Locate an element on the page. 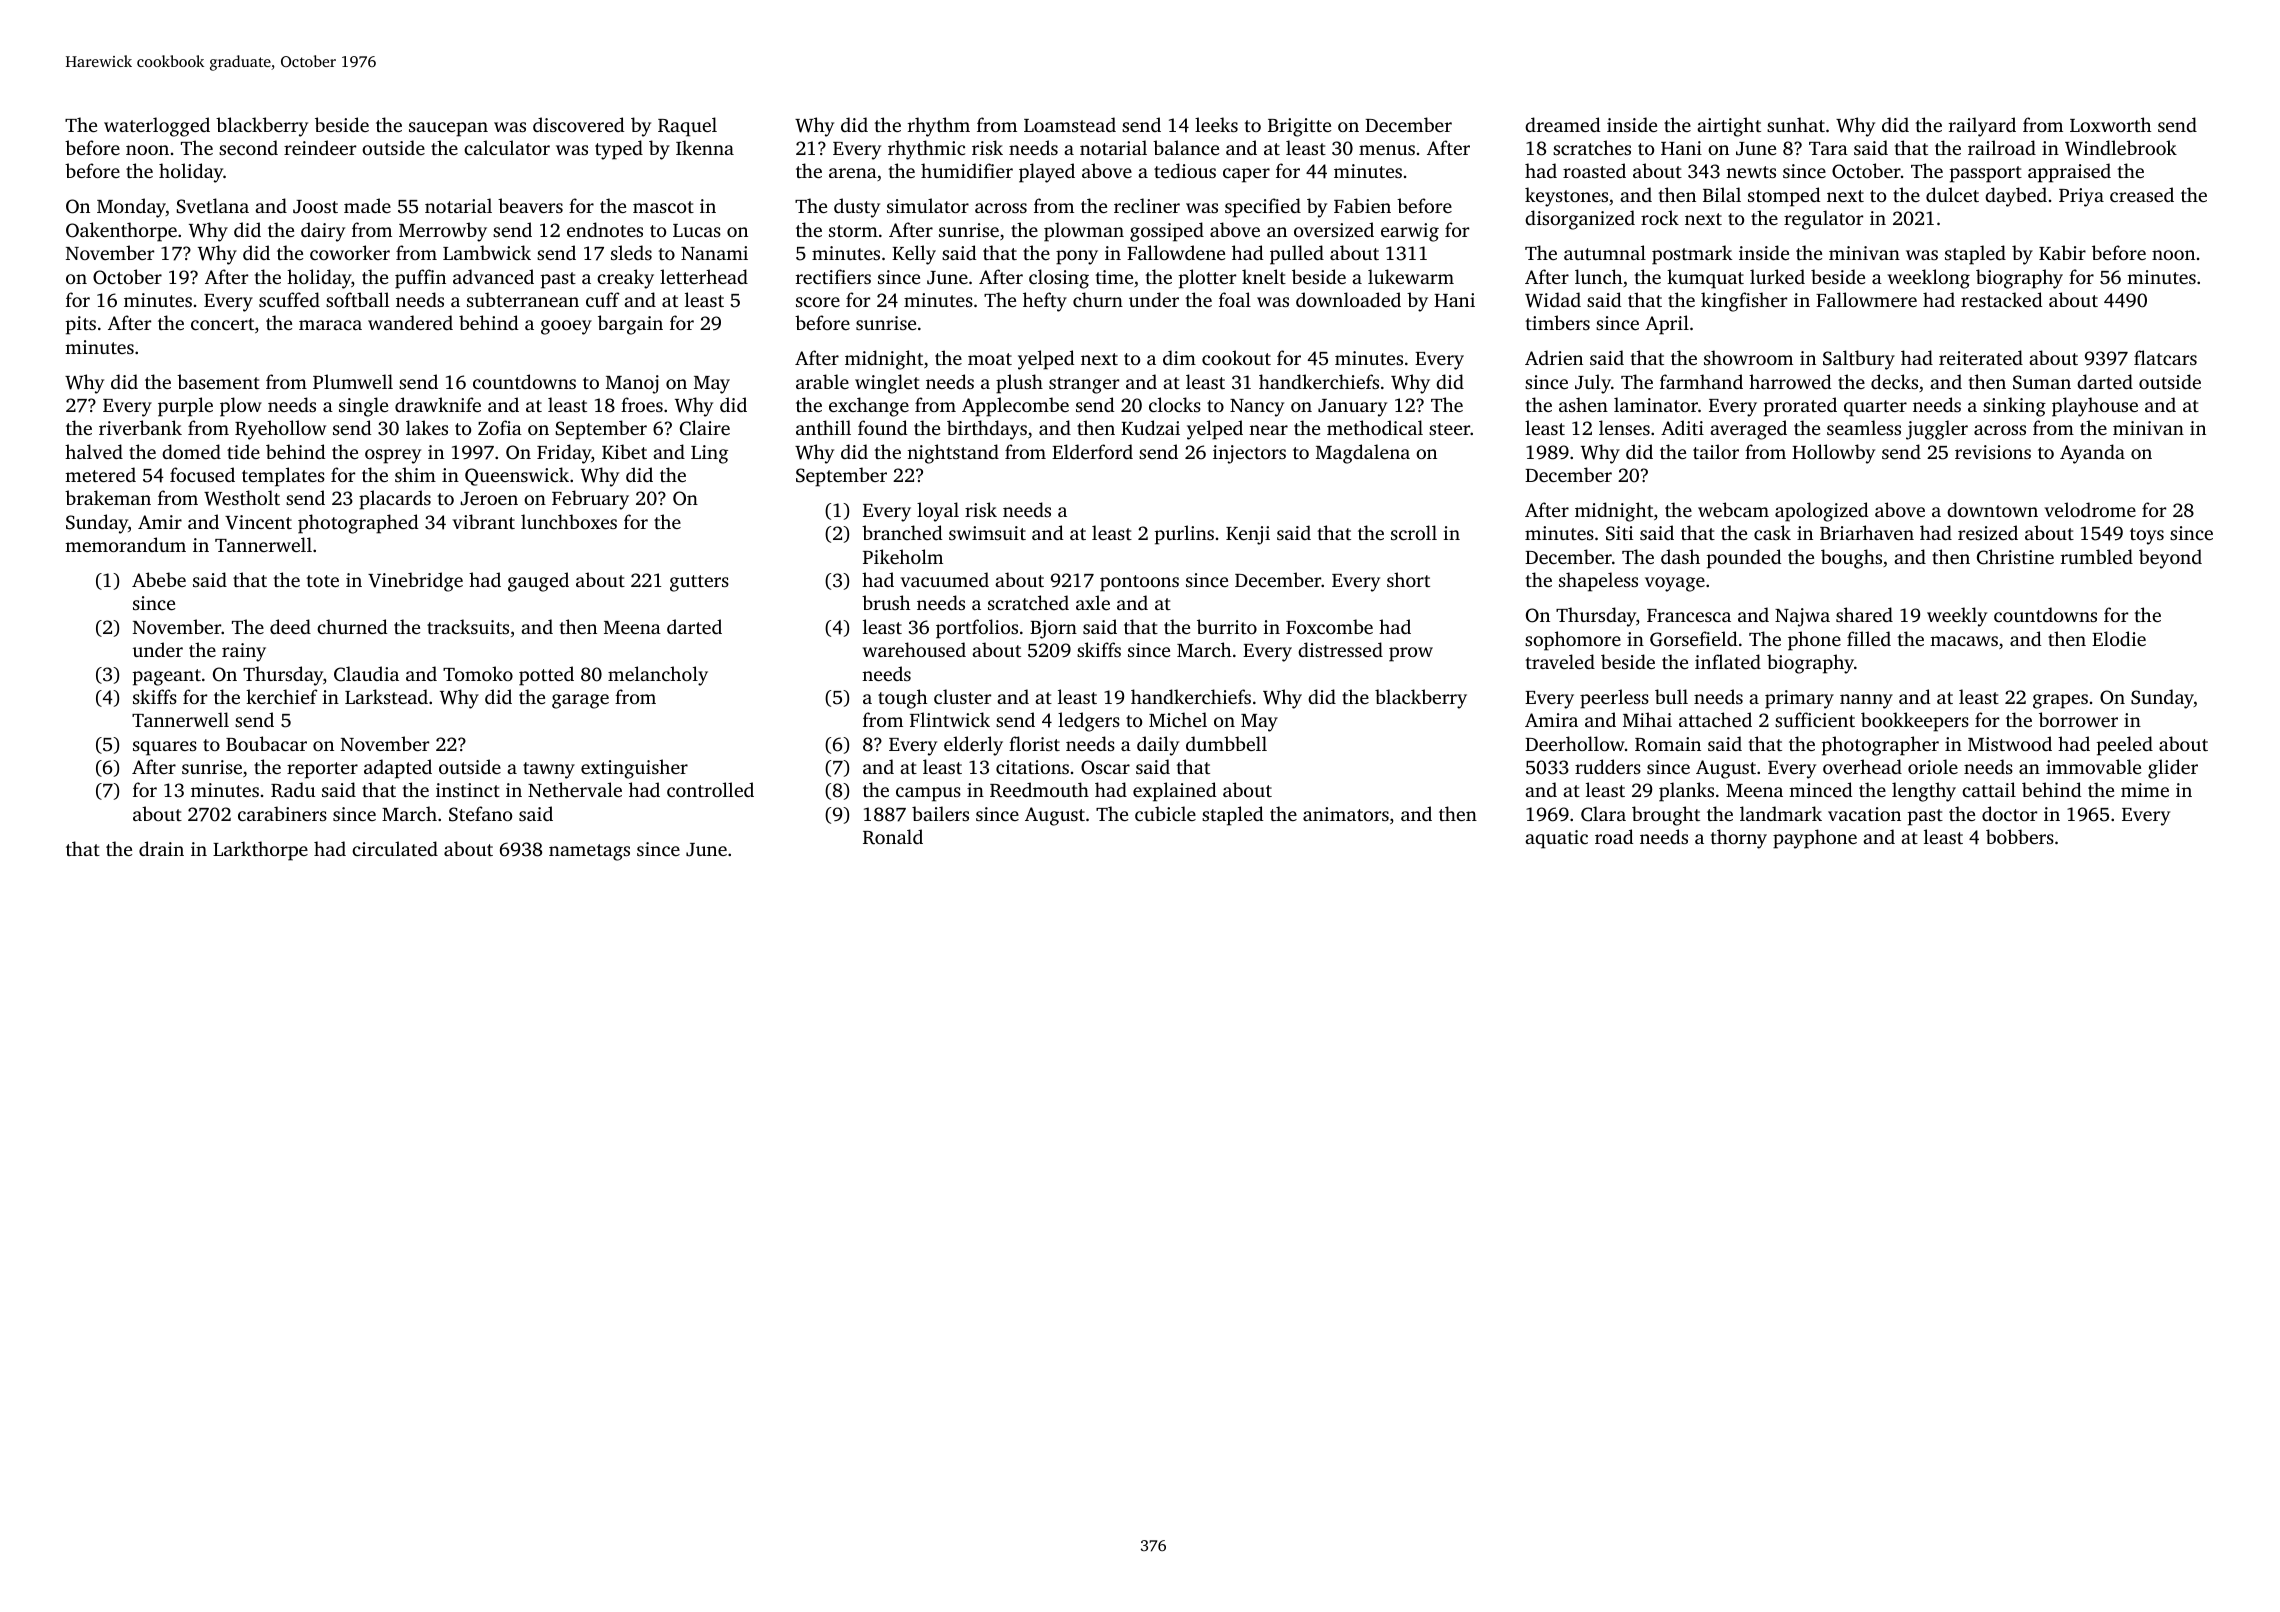 This page has width=2280, height=1612. memorandum is located at coordinates (125, 544).
